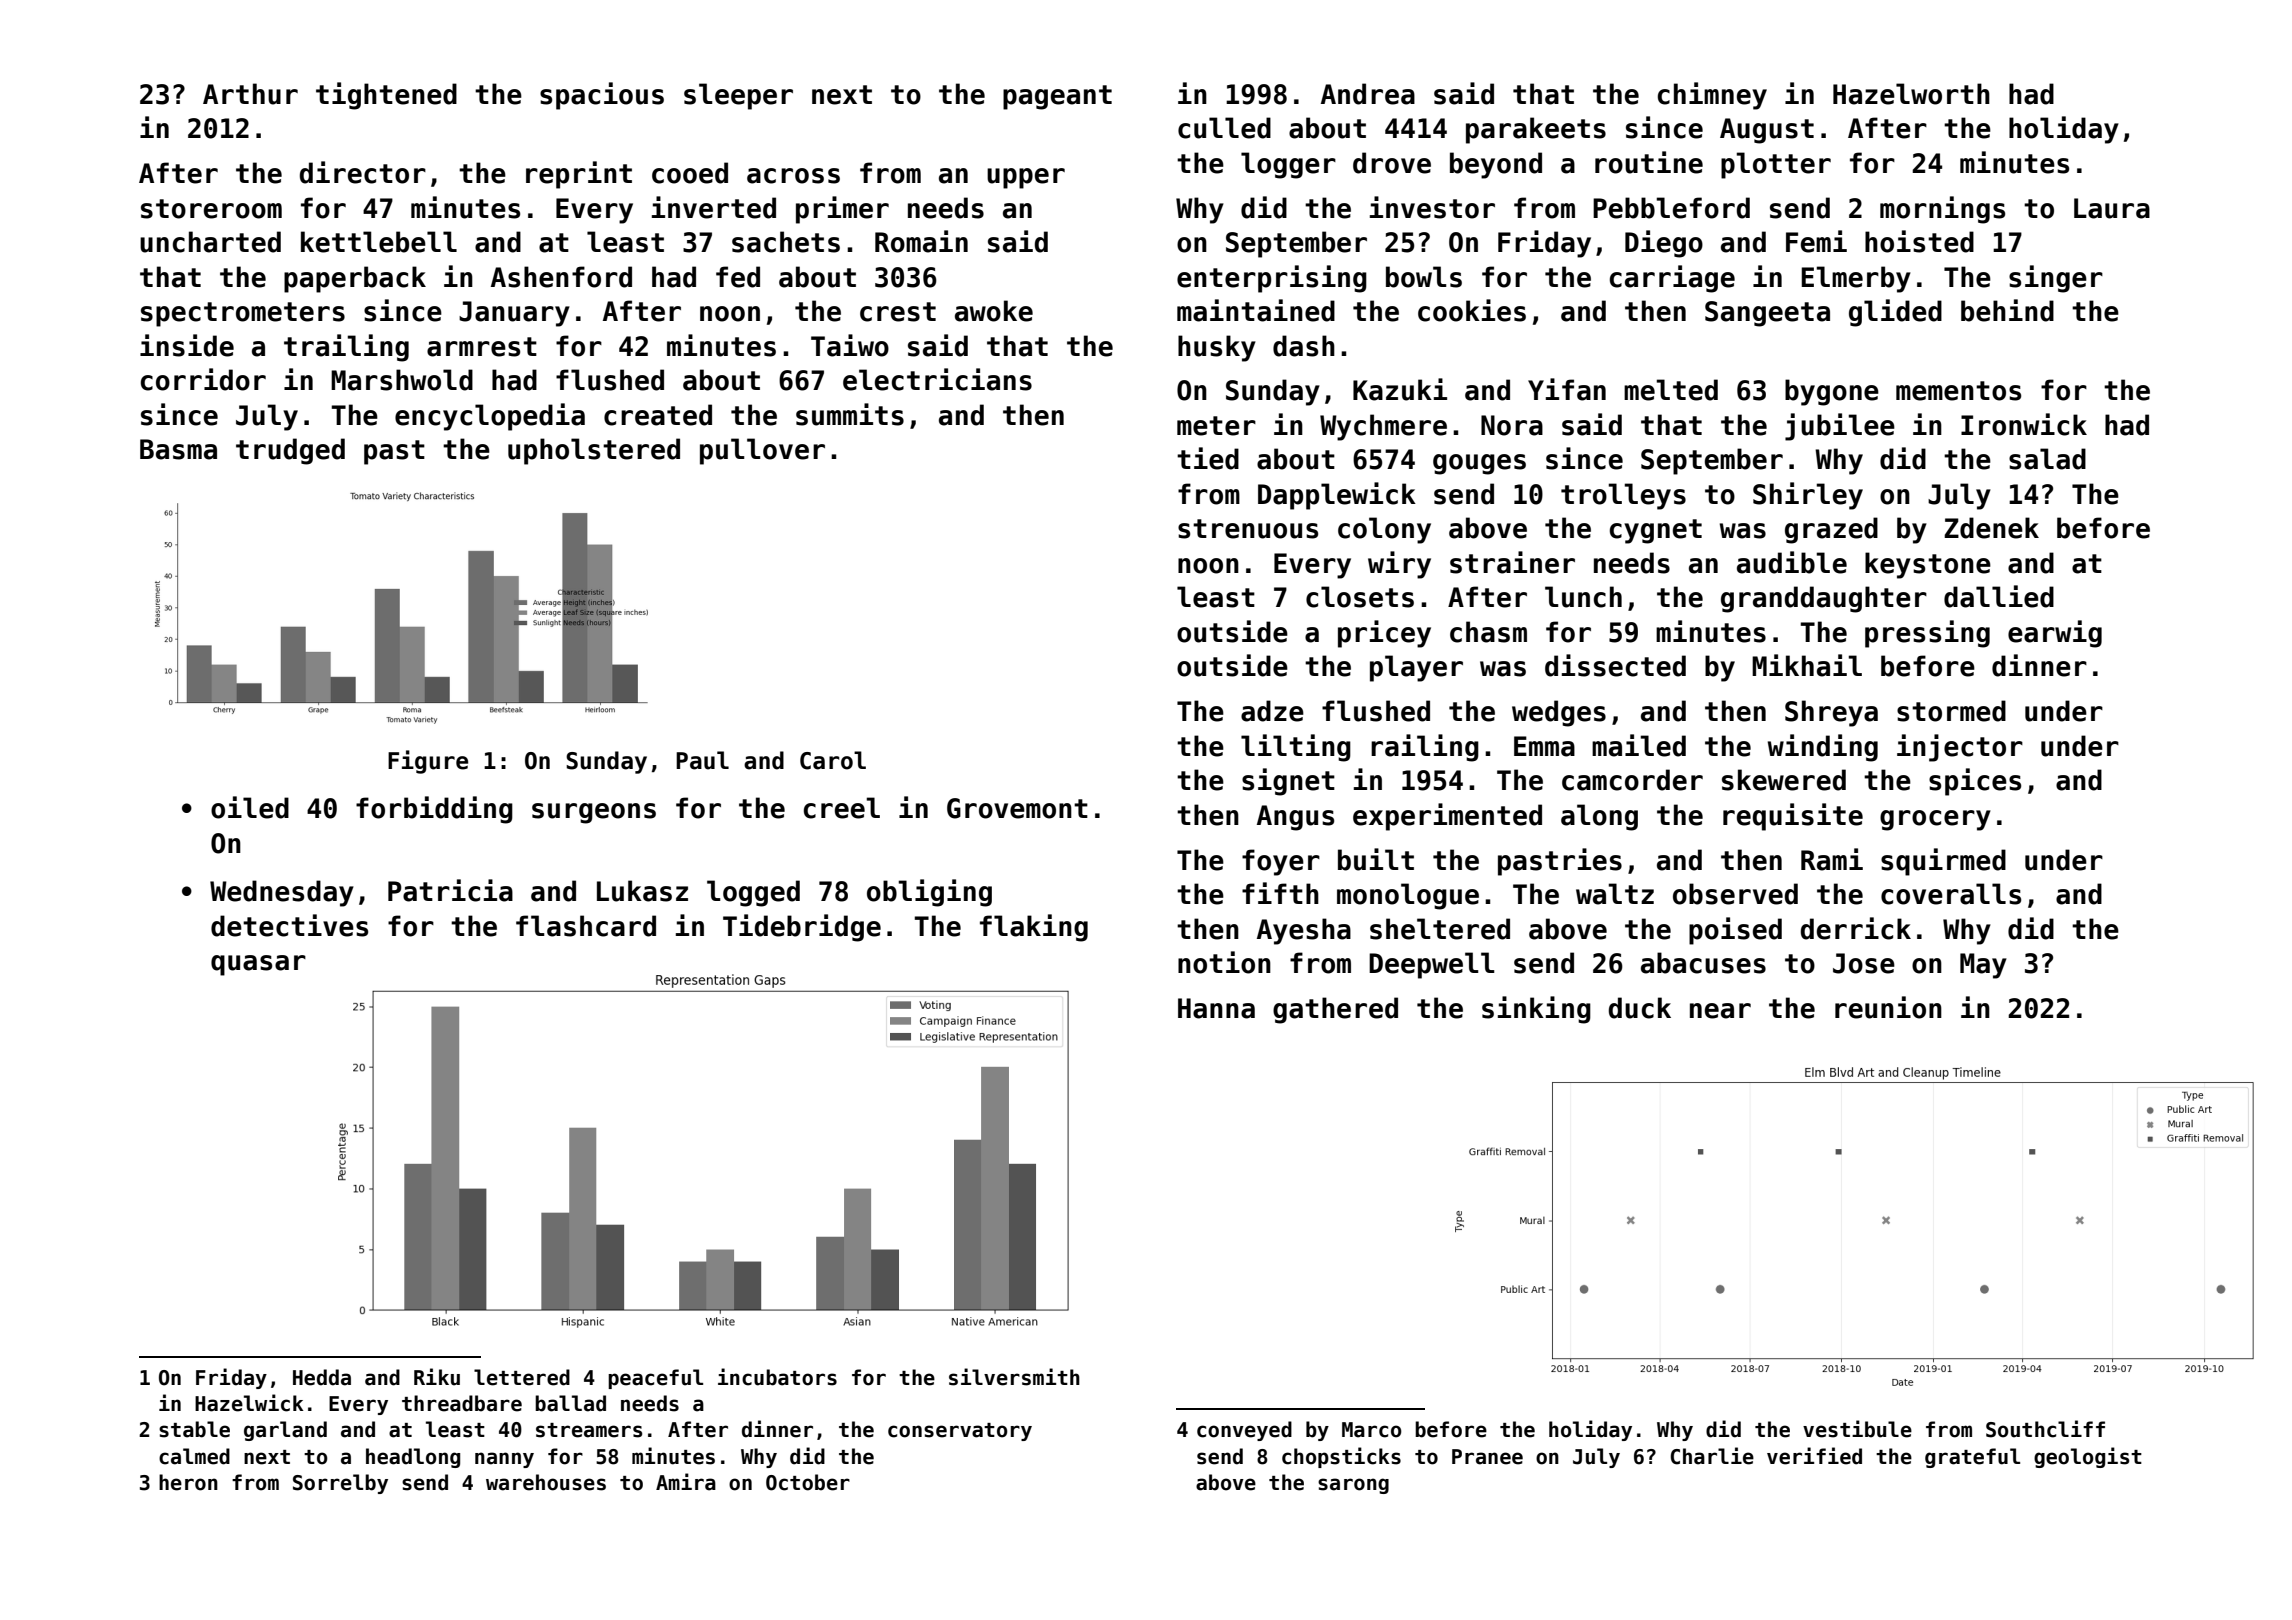 This screenshot has height=1620, width=2292. What do you see at coordinates (1720, 1011) in the screenshot?
I see `near` at bounding box center [1720, 1011].
